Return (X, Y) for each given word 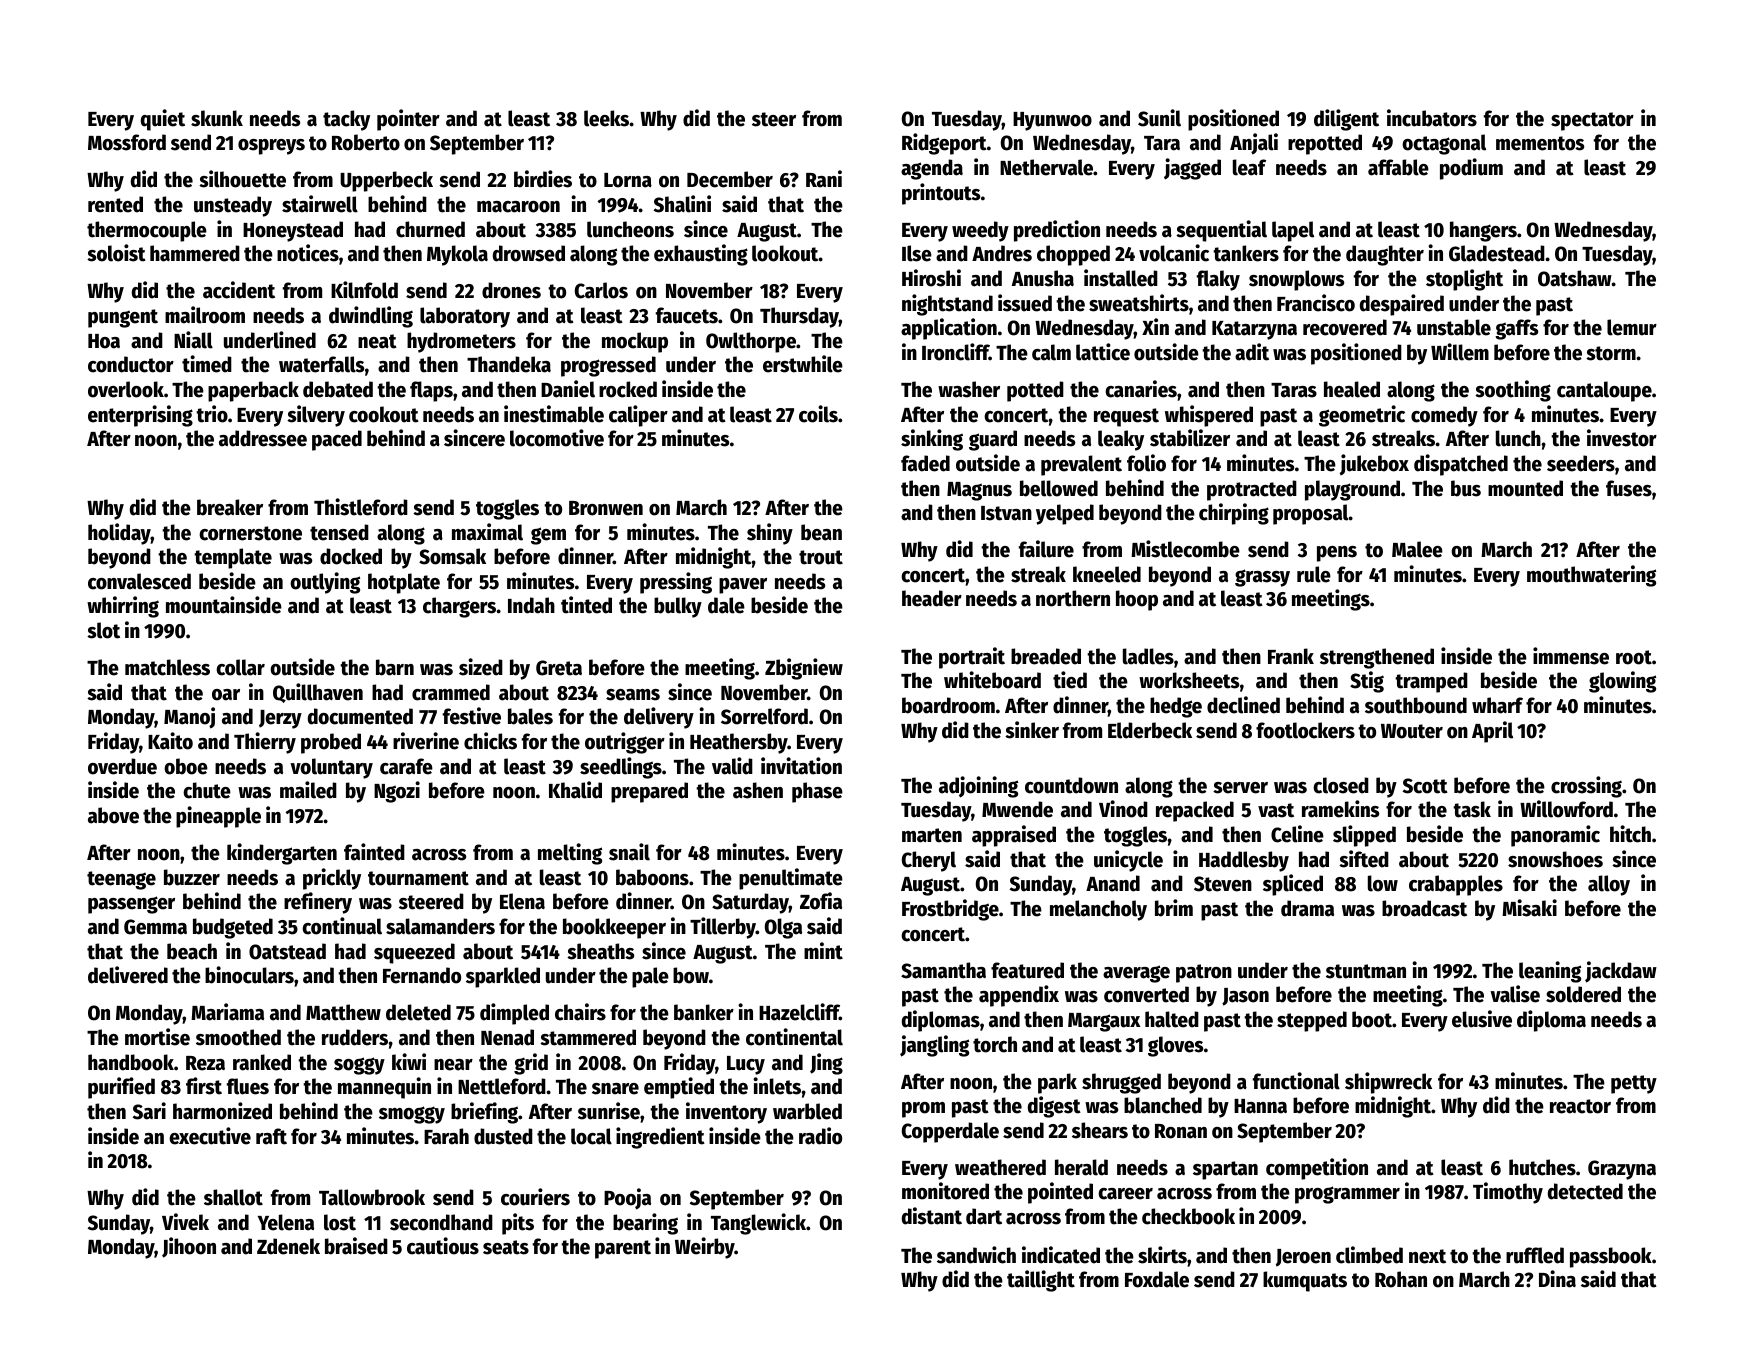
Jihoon (189, 1247)
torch (995, 1044)
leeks (607, 118)
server (1240, 788)
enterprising (140, 416)
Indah (531, 605)
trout (821, 557)
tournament (418, 878)
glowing (1622, 682)
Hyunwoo (1052, 121)
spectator (1592, 121)
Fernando (422, 975)
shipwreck (1388, 1083)
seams (633, 695)
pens (1337, 554)
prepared (649, 792)
